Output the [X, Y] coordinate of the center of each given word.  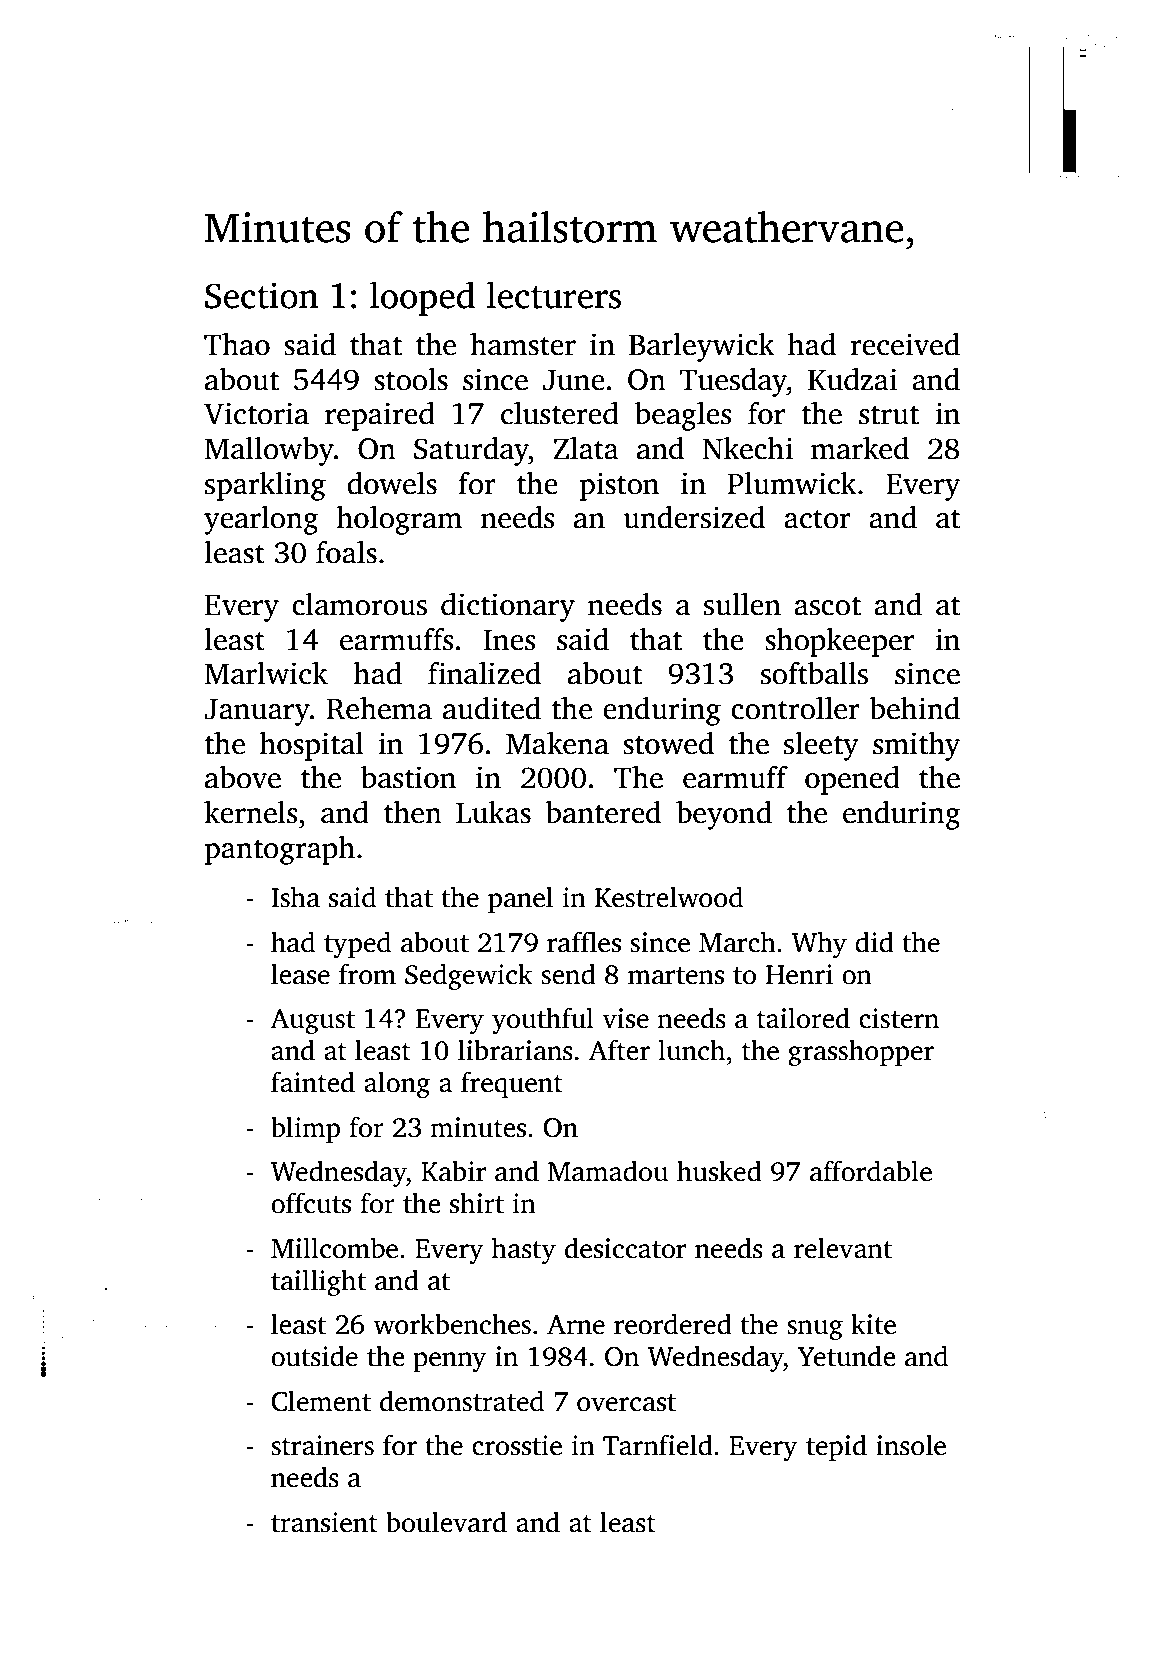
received [905, 344]
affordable [871, 1171]
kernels [251, 812]
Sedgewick [469, 976]
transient [324, 1522]
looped [422, 298]
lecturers [554, 295]
